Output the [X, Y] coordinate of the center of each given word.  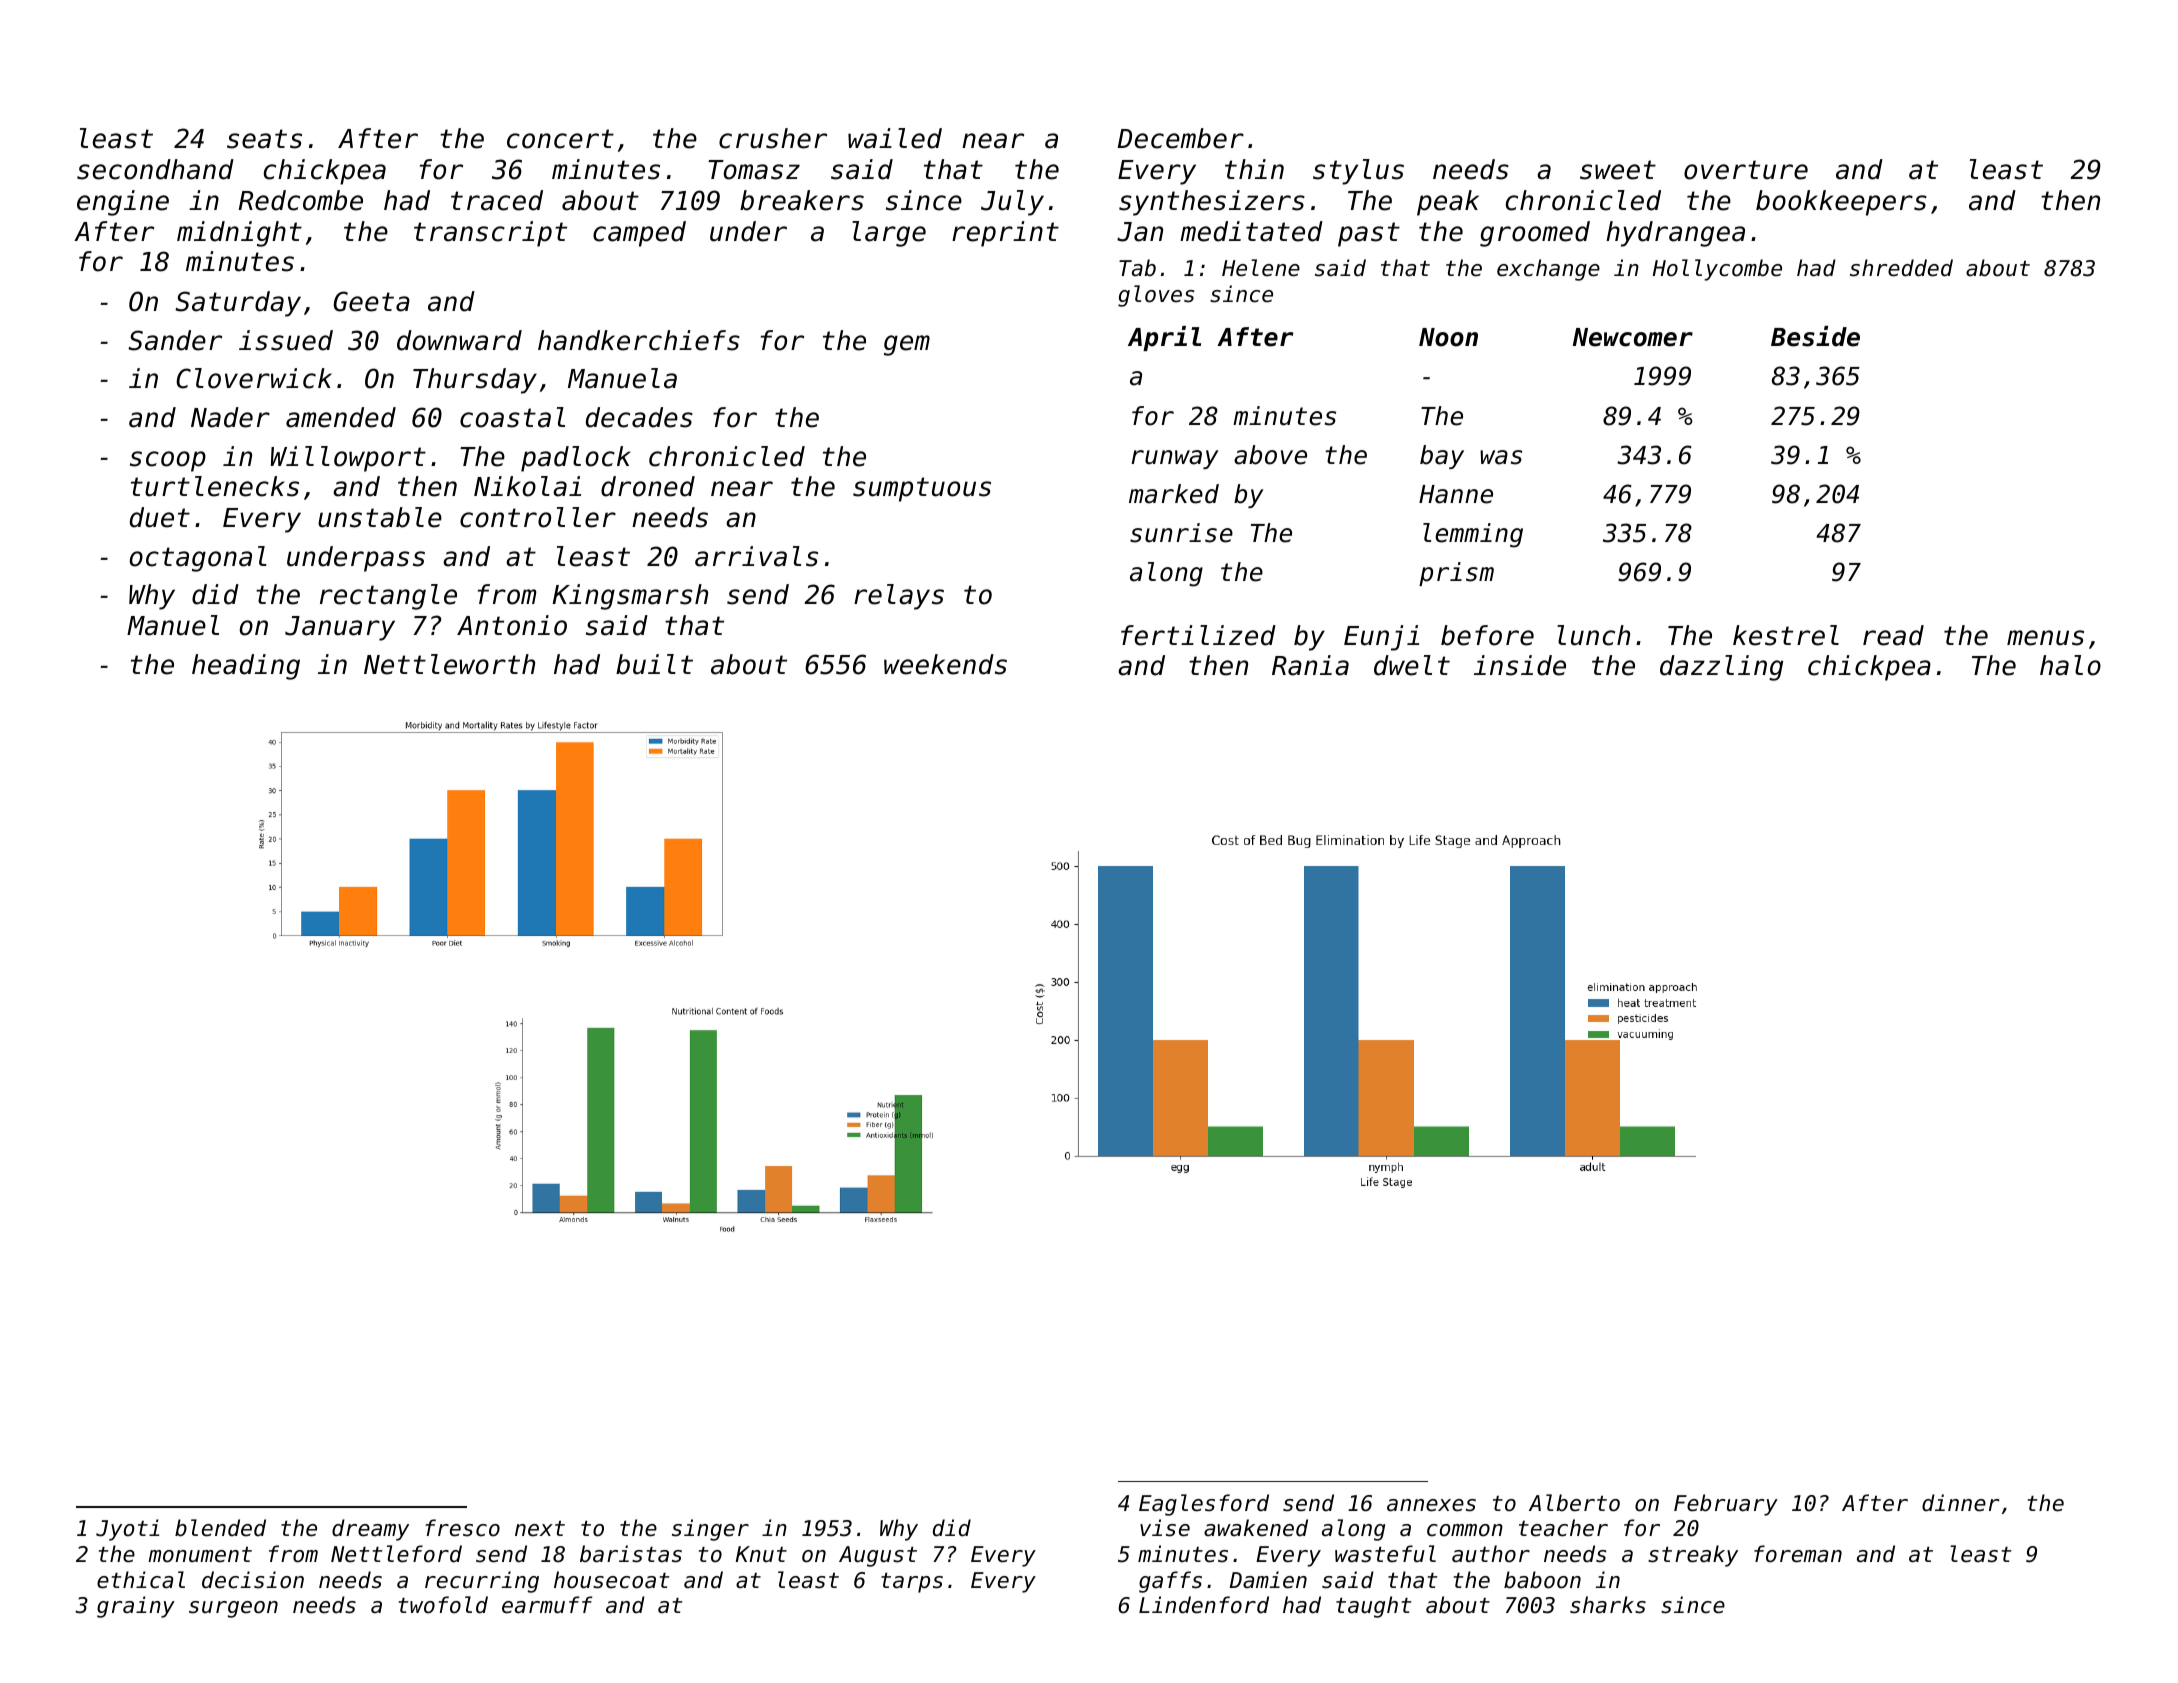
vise [1165, 1528]
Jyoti [127, 1530]
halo [2070, 665]
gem [907, 345]
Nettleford [396, 1554]
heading [246, 667]
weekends [945, 664]
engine [123, 203]
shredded [1901, 268]
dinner [1960, 1503]
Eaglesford [1204, 1505]
